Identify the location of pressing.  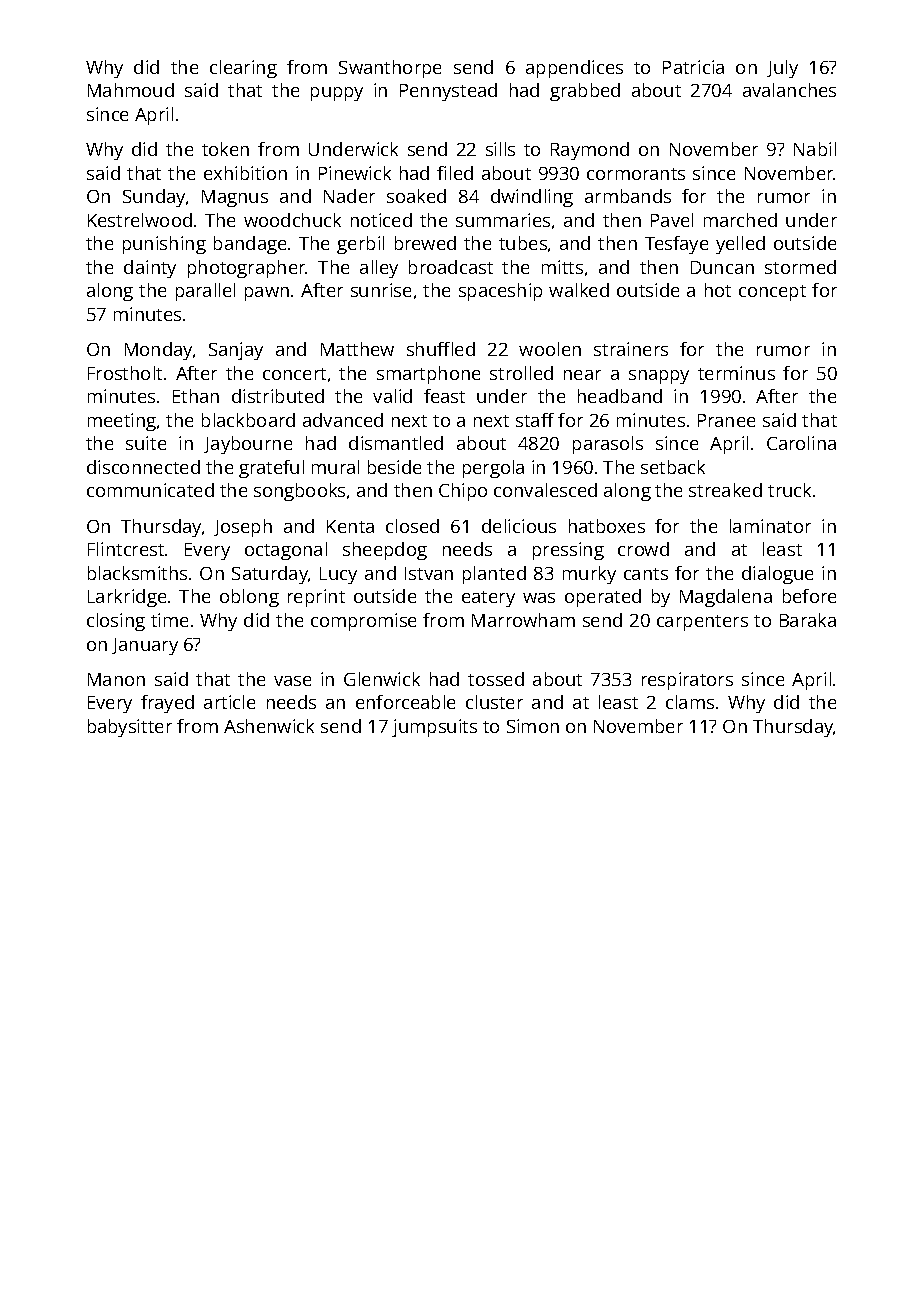
(568, 551).
